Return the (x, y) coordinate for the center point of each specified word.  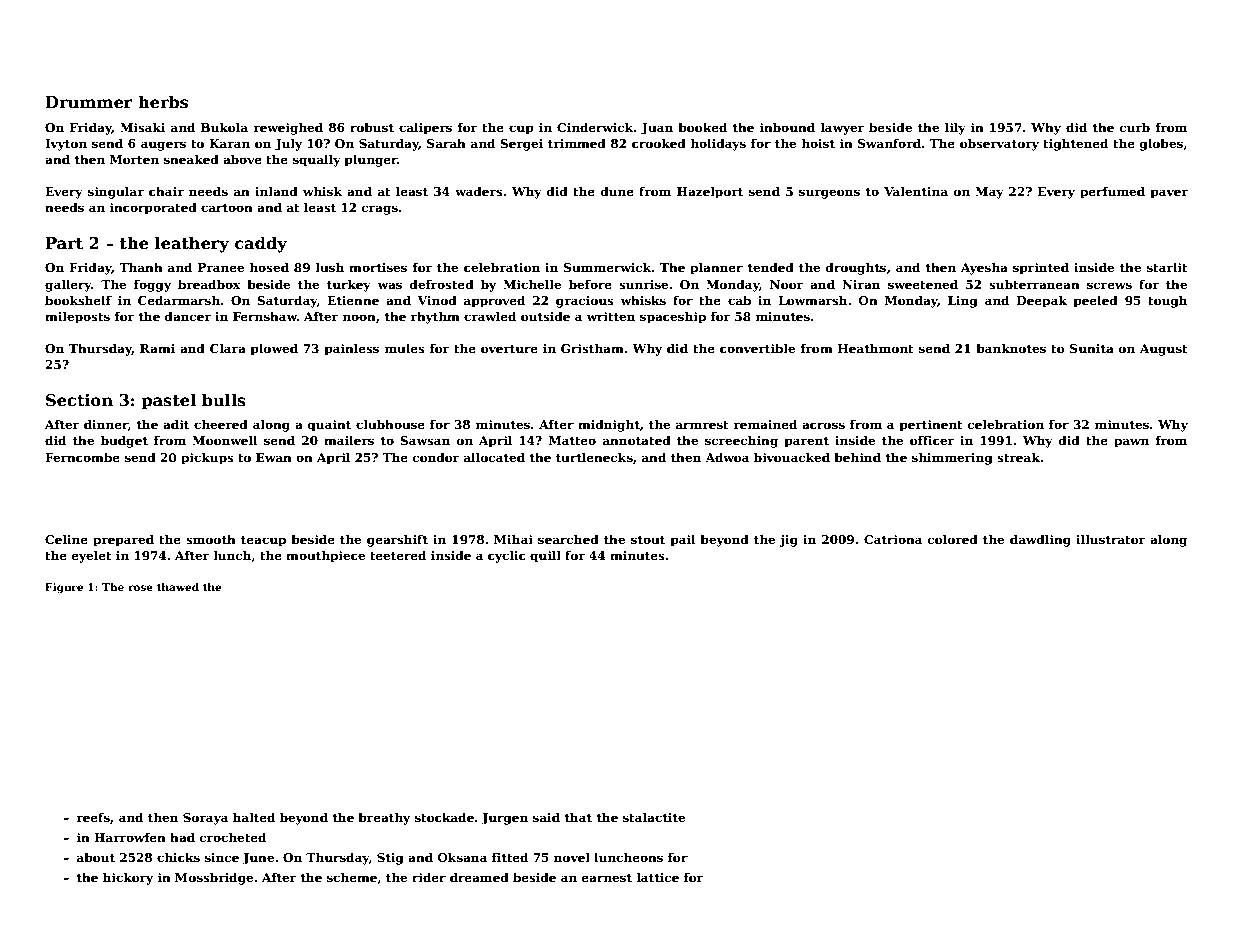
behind (857, 457)
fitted (510, 857)
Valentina (916, 191)
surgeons (829, 194)
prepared (123, 540)
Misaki (143, 127)
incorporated (153, 208)
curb (1135, 127)
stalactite (654, 817)
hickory (128, 878)
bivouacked (792, 457)
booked (702, 127)
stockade (444, 817)
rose (140, 588)
